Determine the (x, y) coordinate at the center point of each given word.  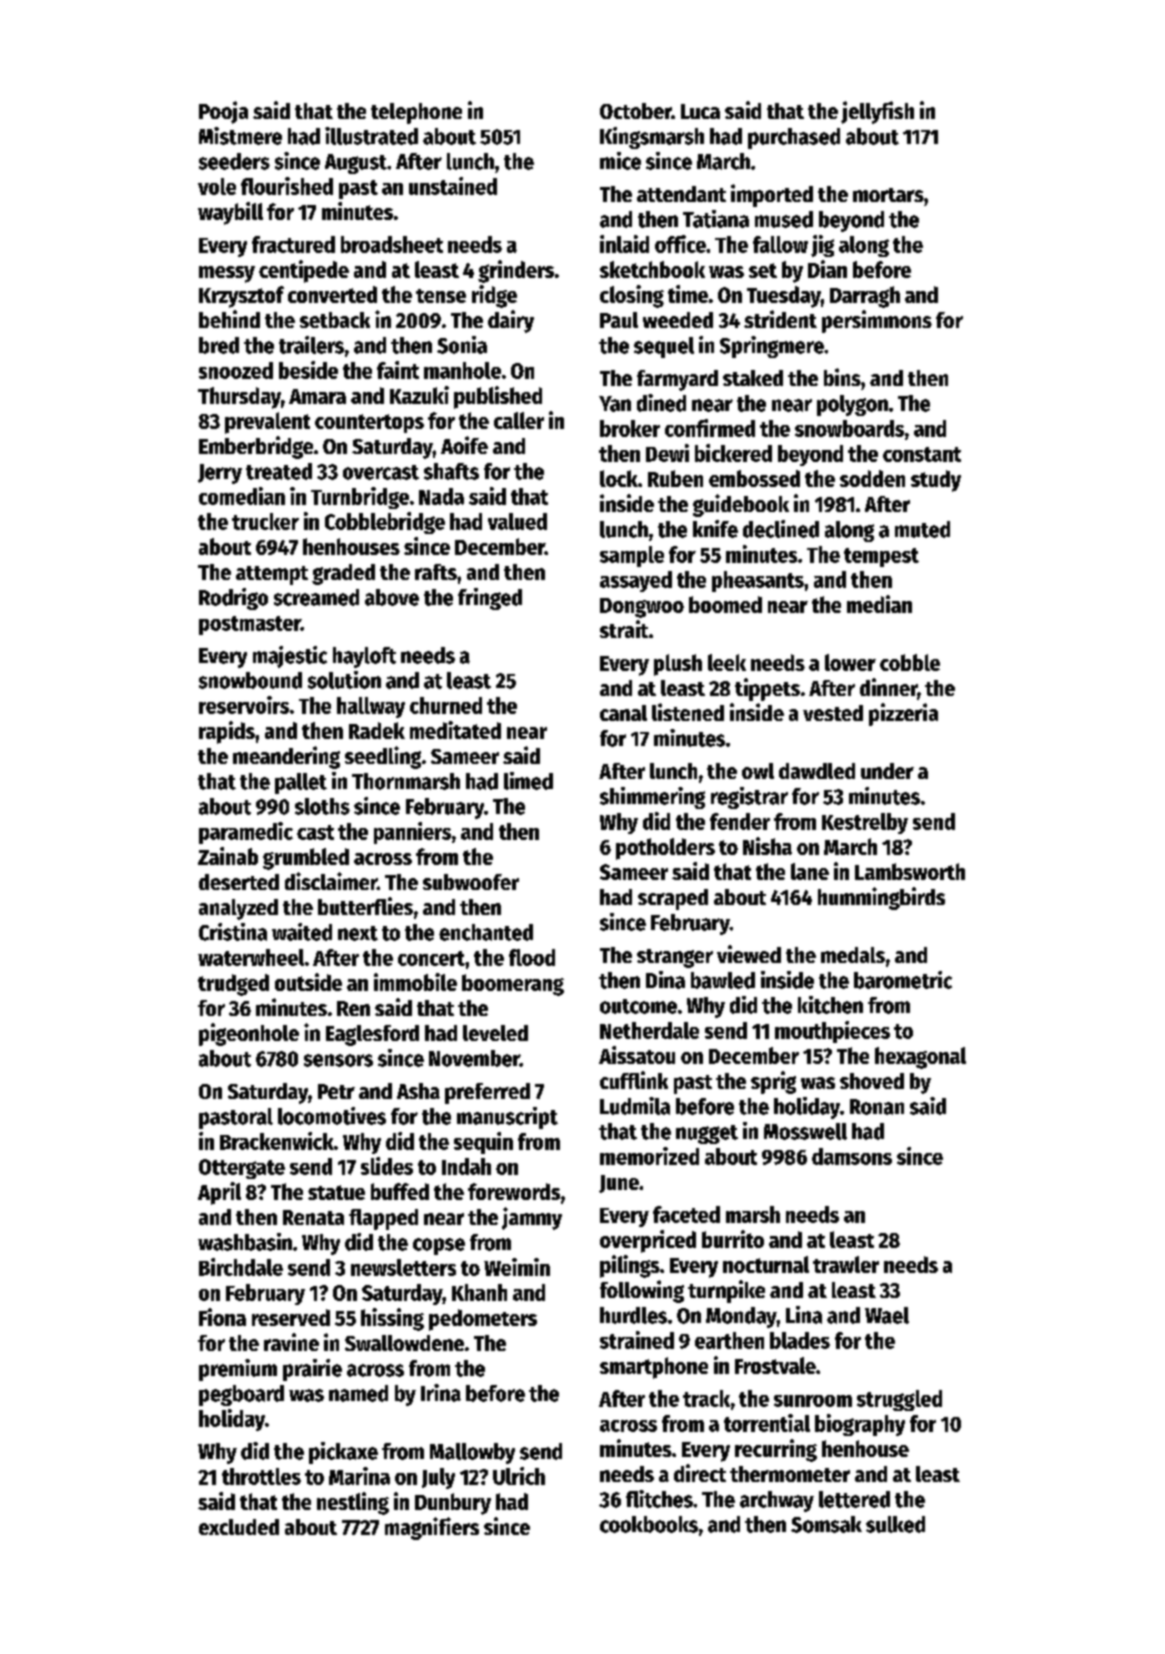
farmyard (677, 380)
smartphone (654, 1368)
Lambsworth (910, 871)
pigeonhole (249, 1034)
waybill (230, 213)
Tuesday (784, 297)
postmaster (250, 625)
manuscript (507, 1118)
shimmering (652, 798)
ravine (291, 1342)
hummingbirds (881, 898)
